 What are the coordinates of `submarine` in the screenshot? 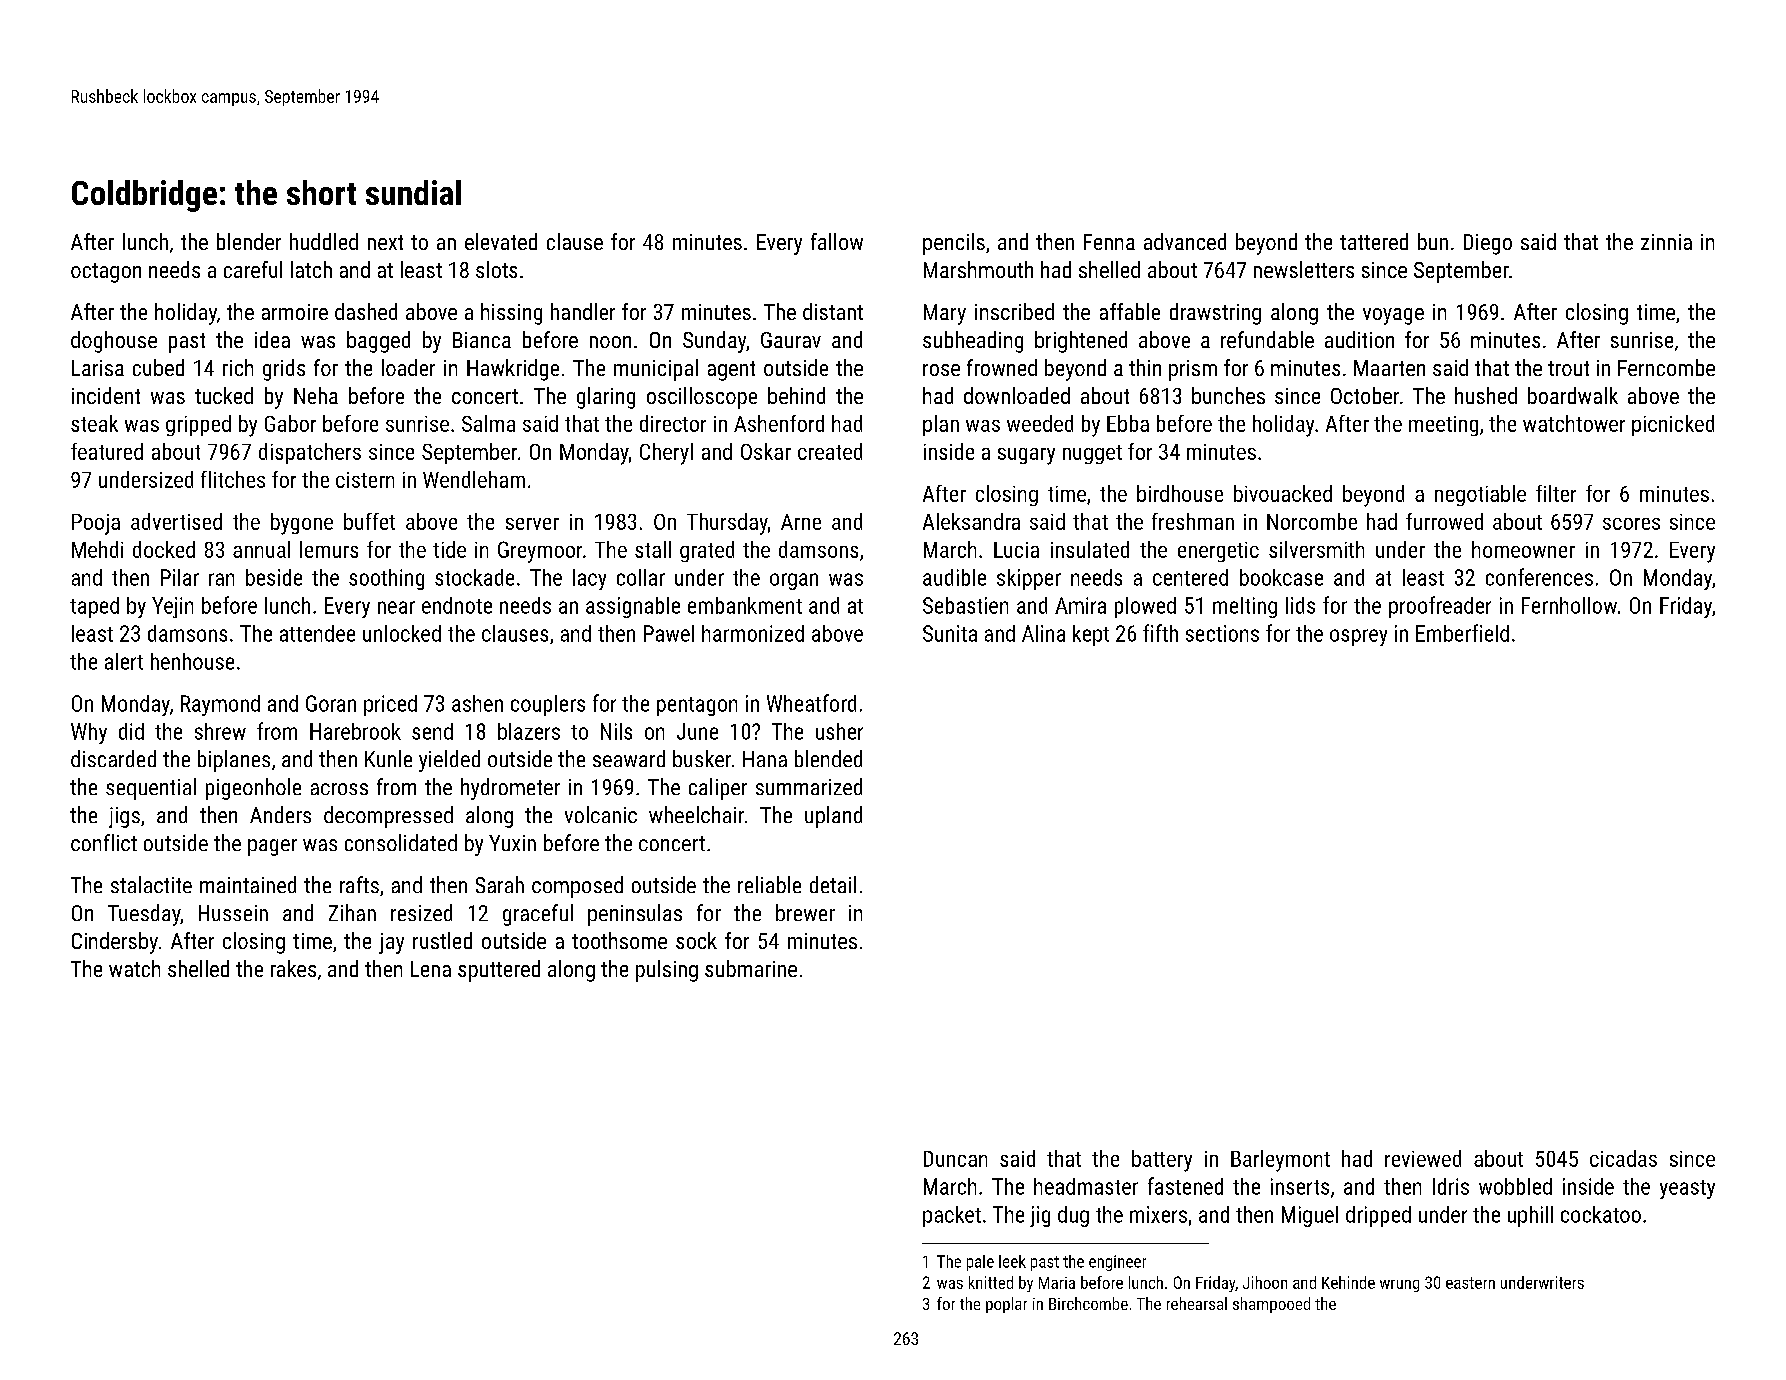 It's located at (751, 968).
